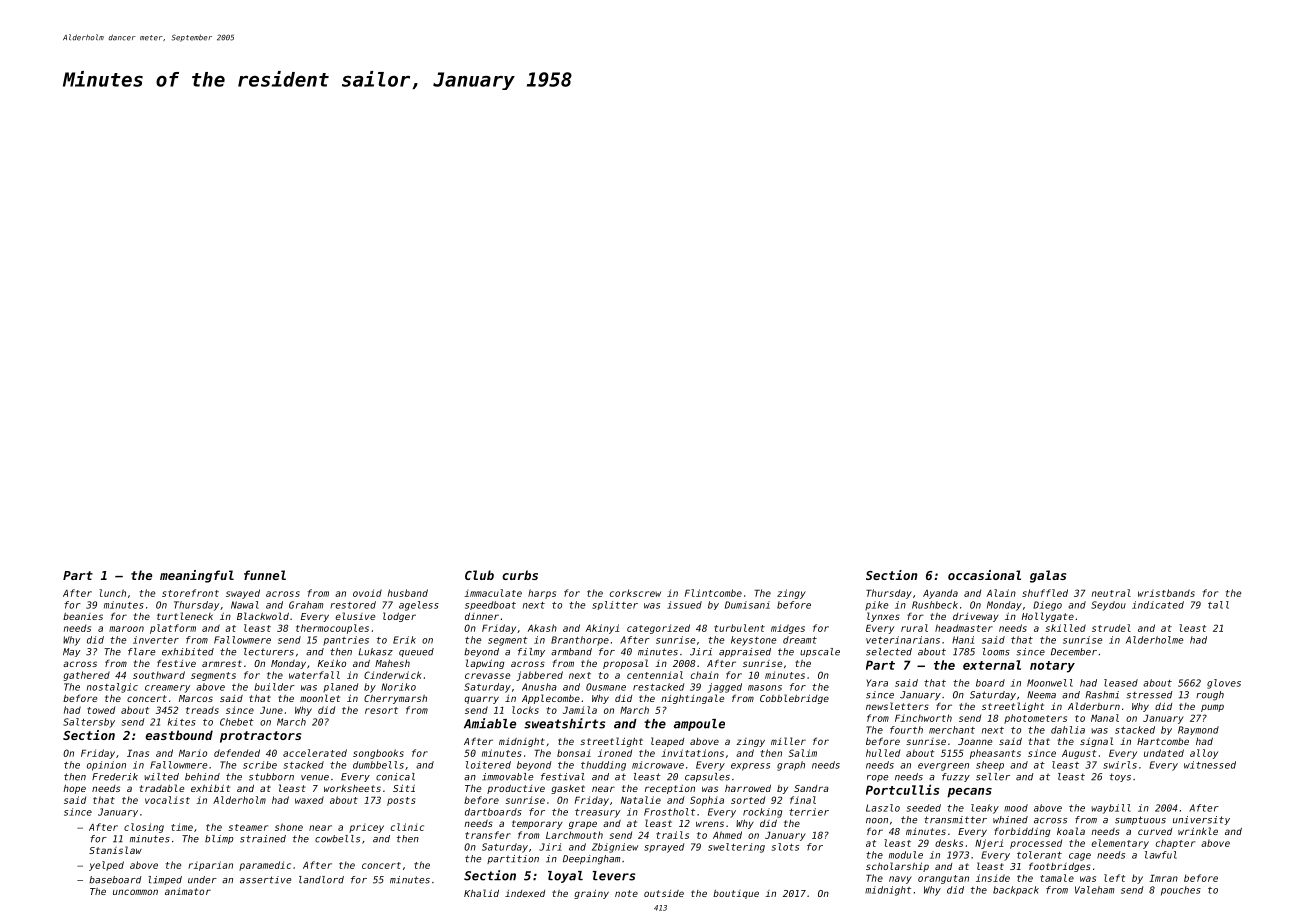  I want to click on indexed, so click(525, 893).
